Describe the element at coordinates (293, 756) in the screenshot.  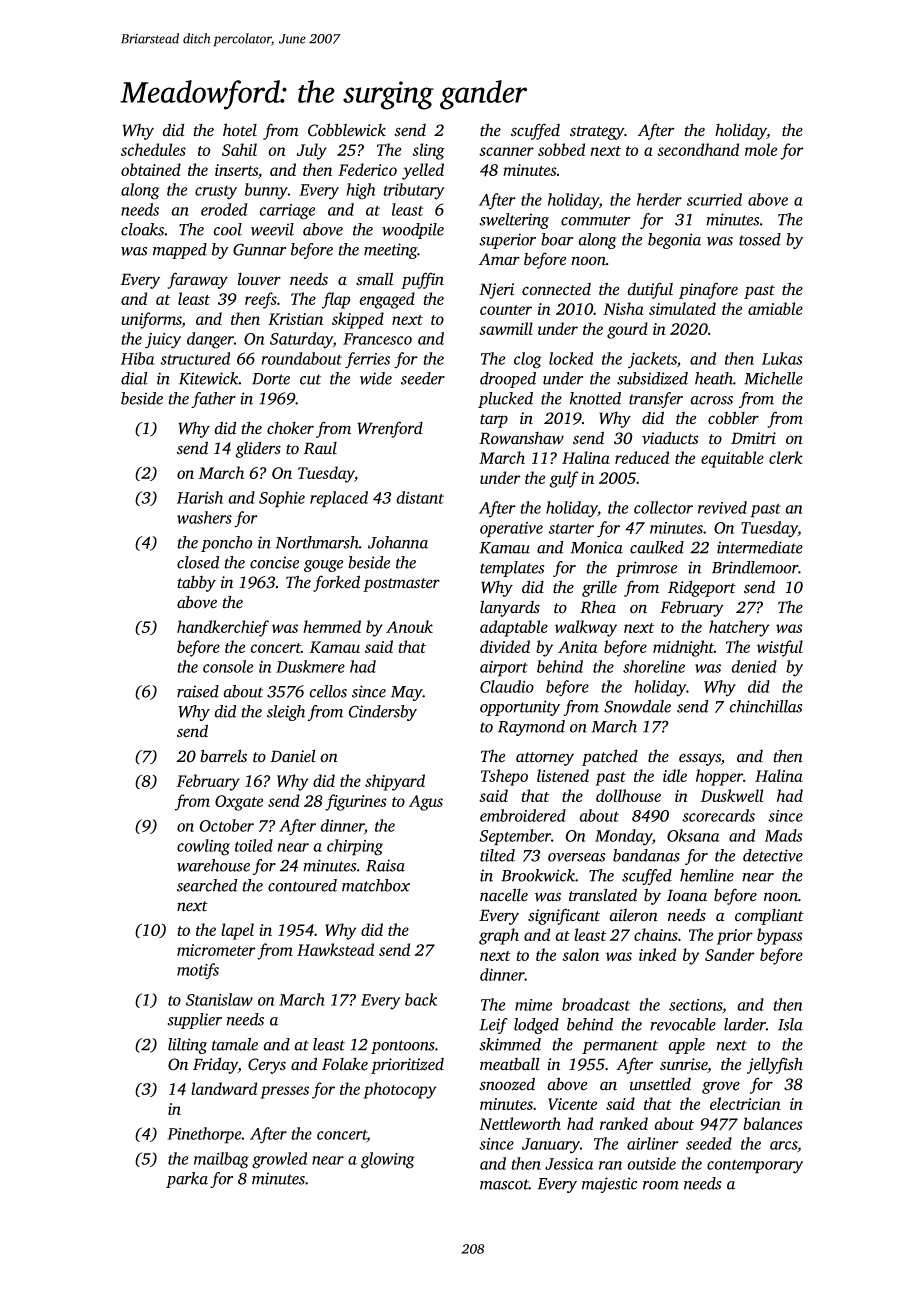
I see `Daniel` at that location.
